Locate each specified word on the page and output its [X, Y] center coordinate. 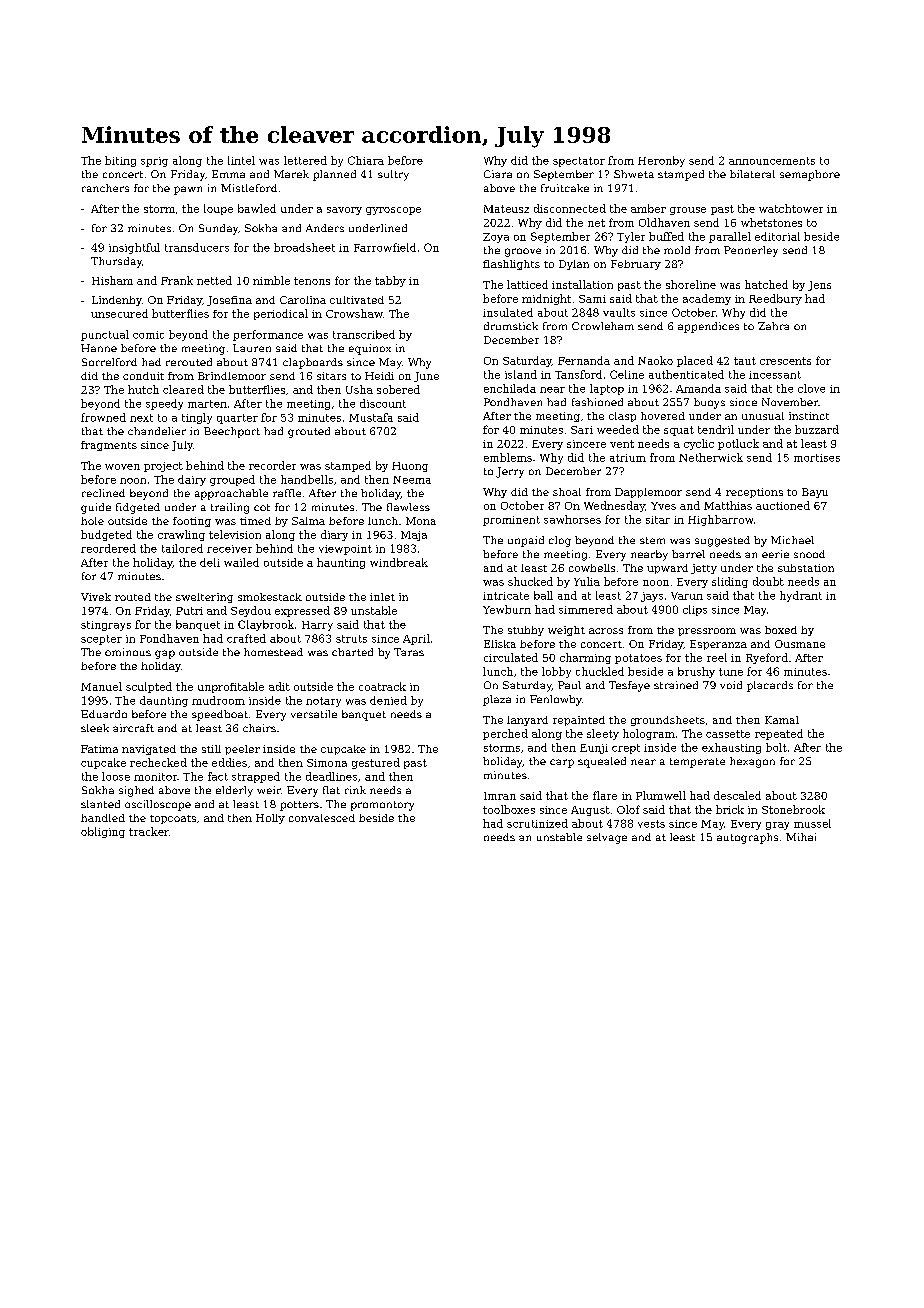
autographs [747, 838]
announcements [772, 161]
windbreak [399, 562]
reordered [108, 548]
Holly [270, 819]
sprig [154, 162]
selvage [607, 838]
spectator [579, 162]
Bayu [815, 493]
